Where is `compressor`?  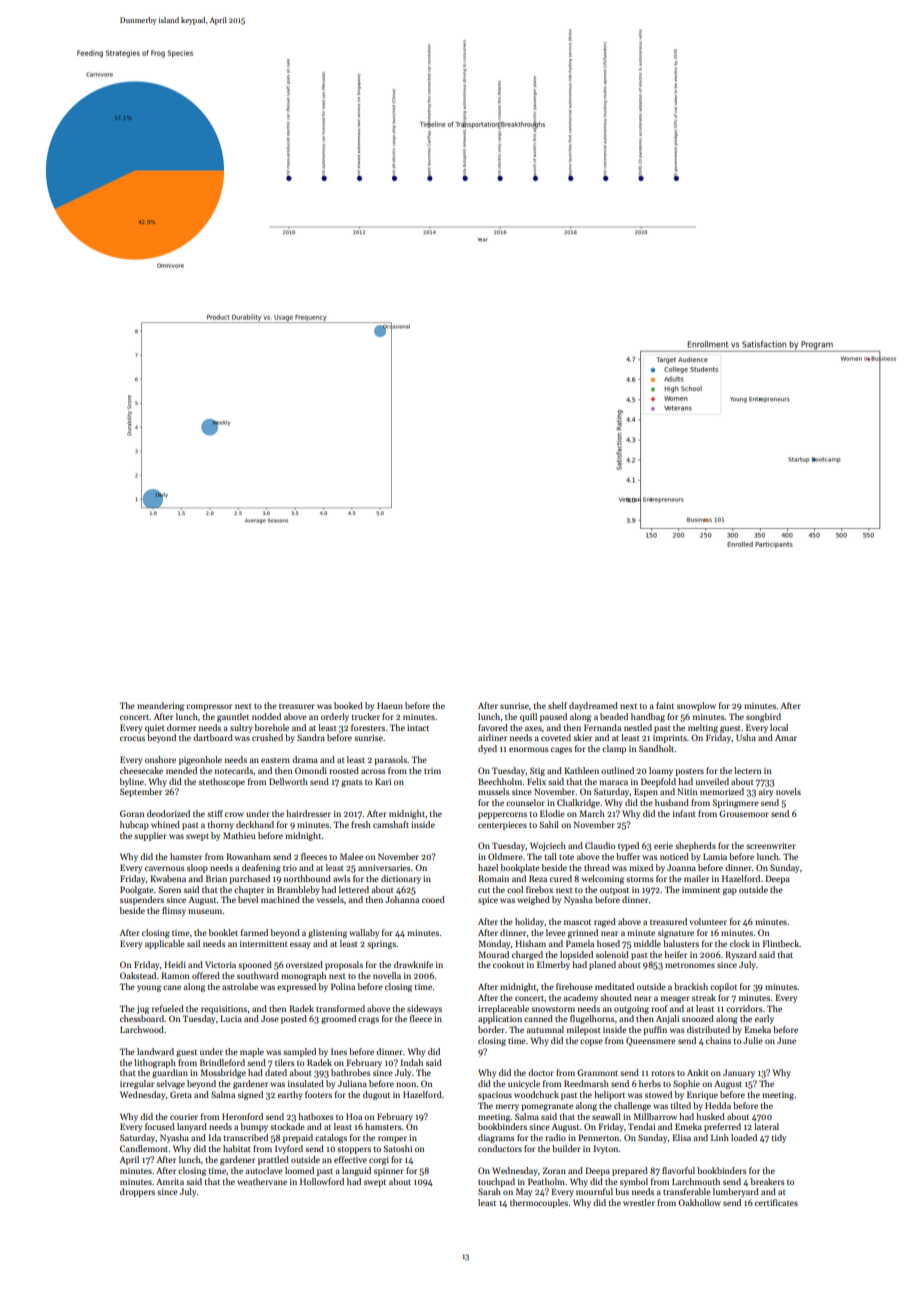
compressor is located at coordinates (209, 707).
